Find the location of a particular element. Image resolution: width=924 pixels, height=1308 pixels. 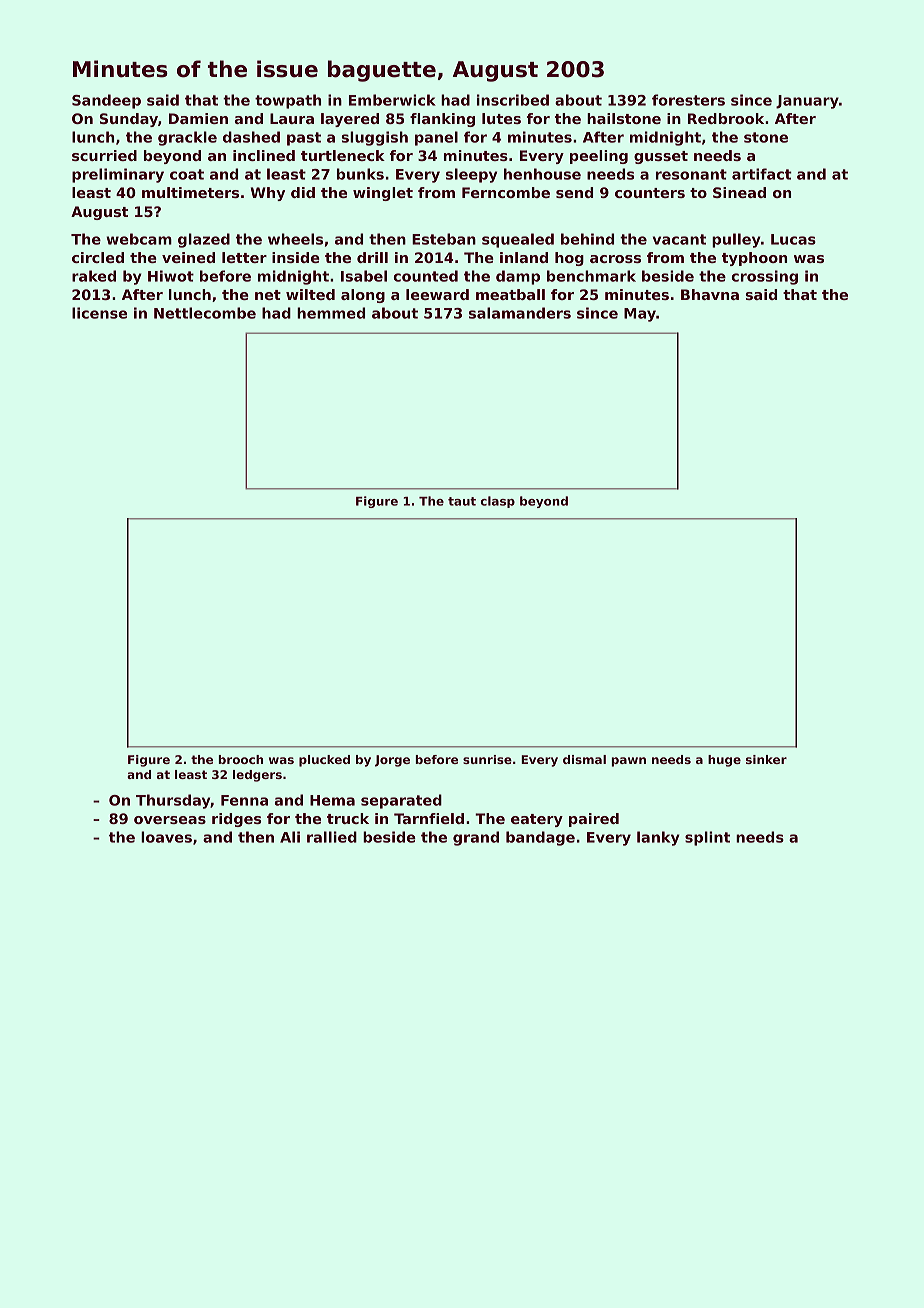

plucked is located at coordinates (324, 761).
